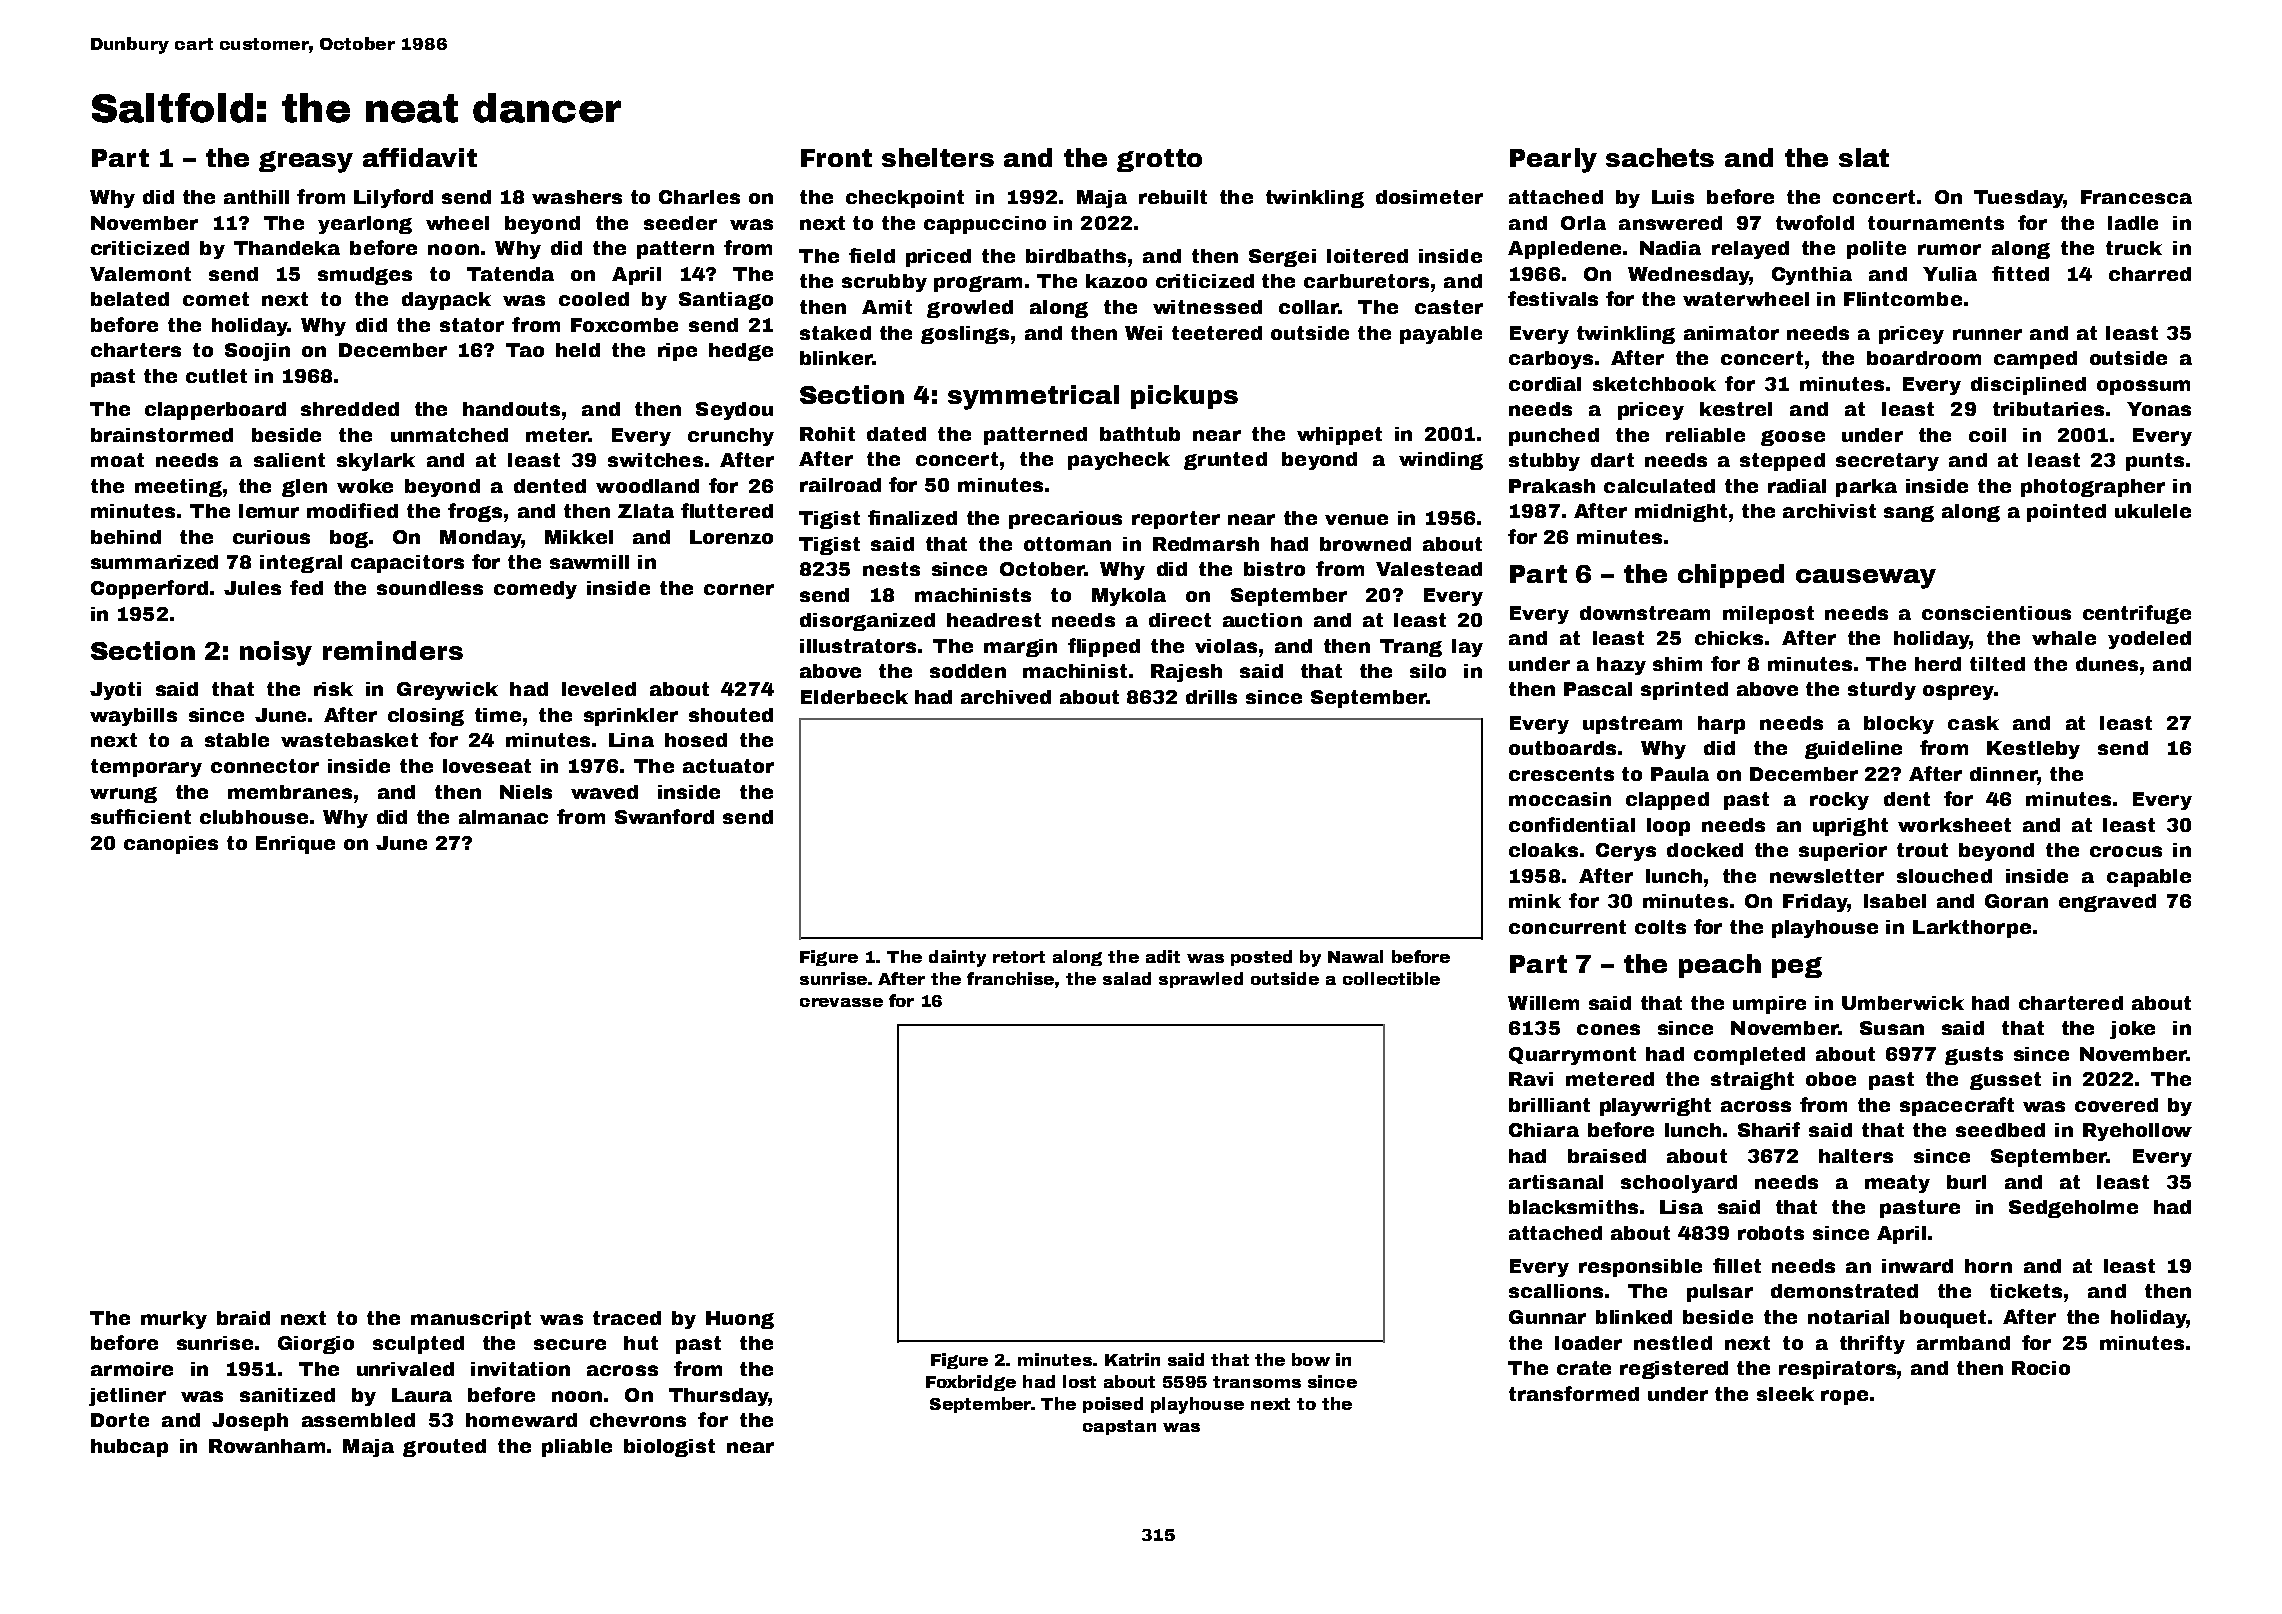  What do you see at coordinates (117, 460) in the screenshot?
I see `moat` at bounding box center [117, 460].
